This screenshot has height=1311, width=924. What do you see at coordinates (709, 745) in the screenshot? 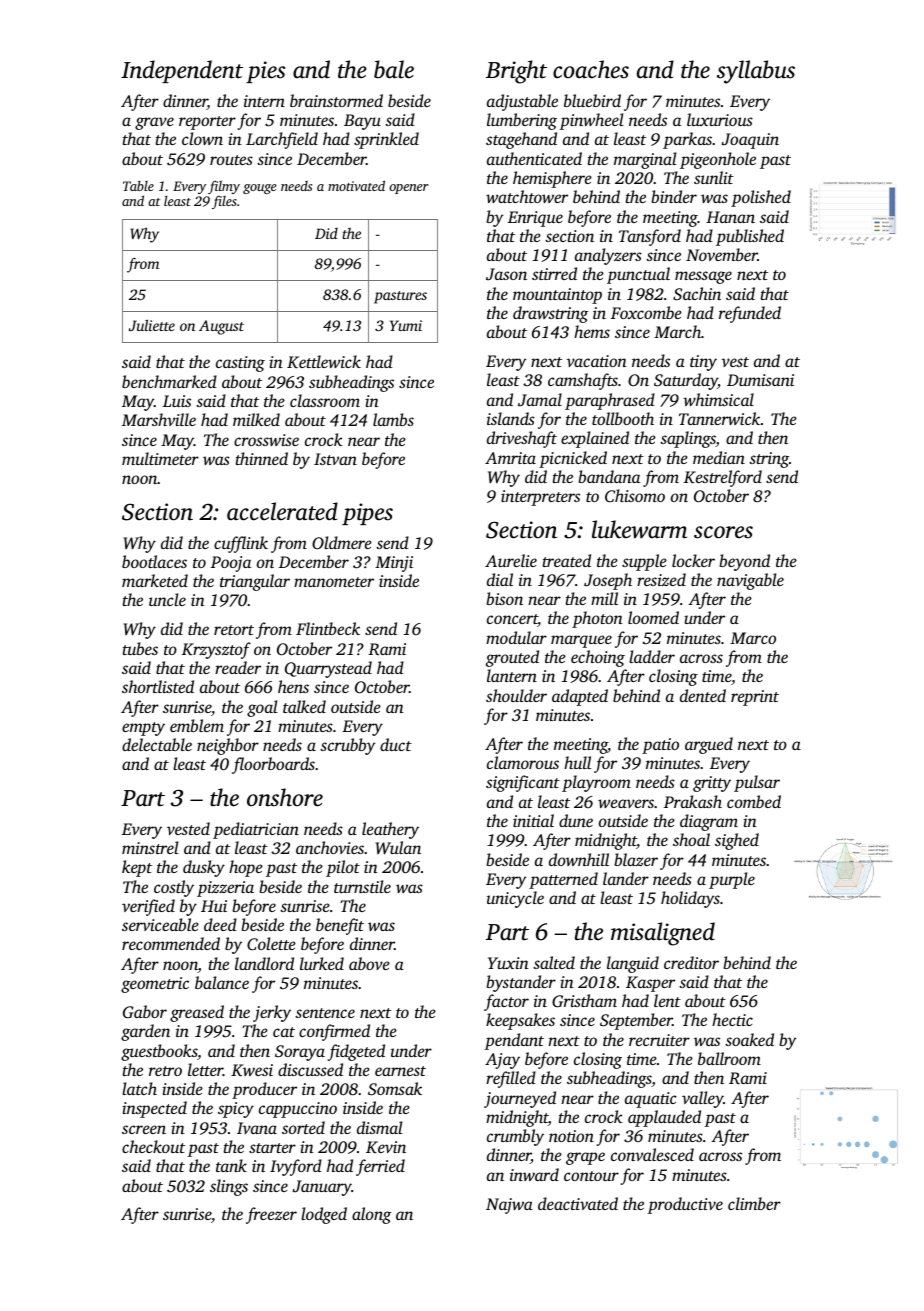
I see `argued` at bounding box center [709, 745].
